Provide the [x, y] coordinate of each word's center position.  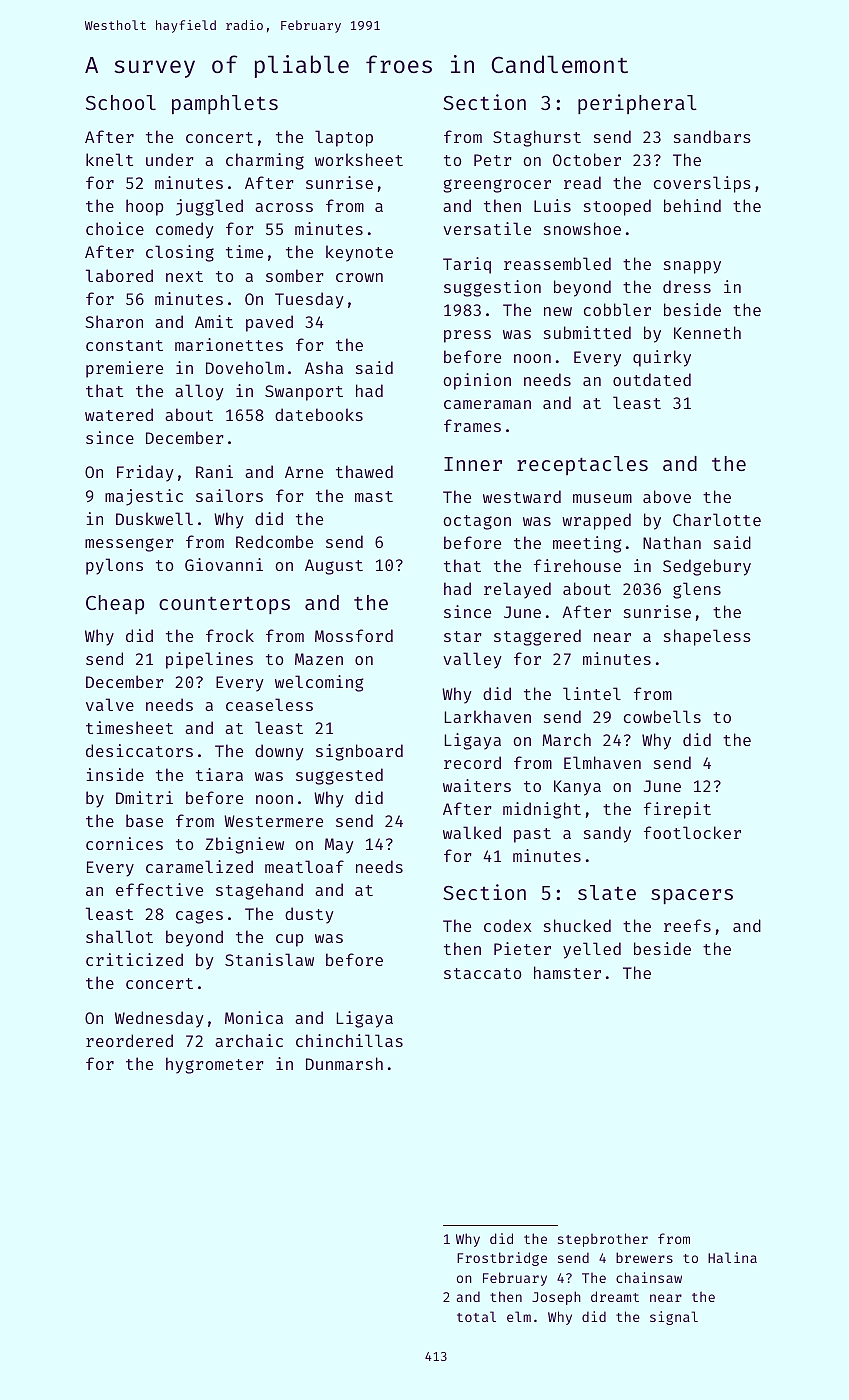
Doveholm [245, 367]
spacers [692, 896]
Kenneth [707, 332]
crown [359, 277]
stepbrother [603, 1240]
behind [692, 205]
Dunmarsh [344, 1063]
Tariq [467, 265]
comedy [185, 230]
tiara [219, 774]
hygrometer [214, 1065]
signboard [359, 752]
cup [290, 940]
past [532, 835]
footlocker [692, 832]
